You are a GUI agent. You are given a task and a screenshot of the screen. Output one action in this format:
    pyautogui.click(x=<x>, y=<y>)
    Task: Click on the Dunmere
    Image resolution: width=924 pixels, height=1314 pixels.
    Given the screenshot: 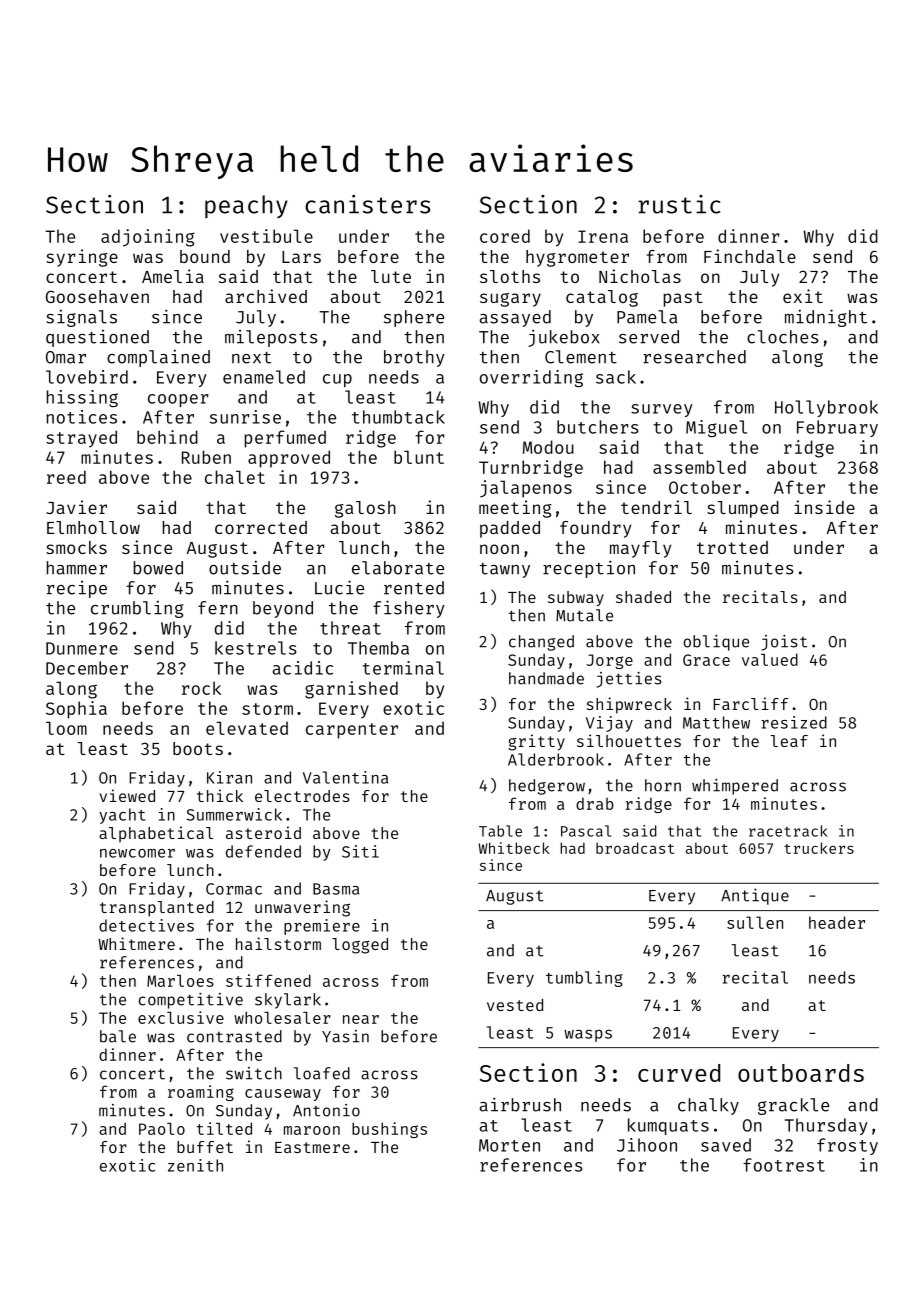 What is the action you would take?
    pyautogui.click(x=82, y=648)
